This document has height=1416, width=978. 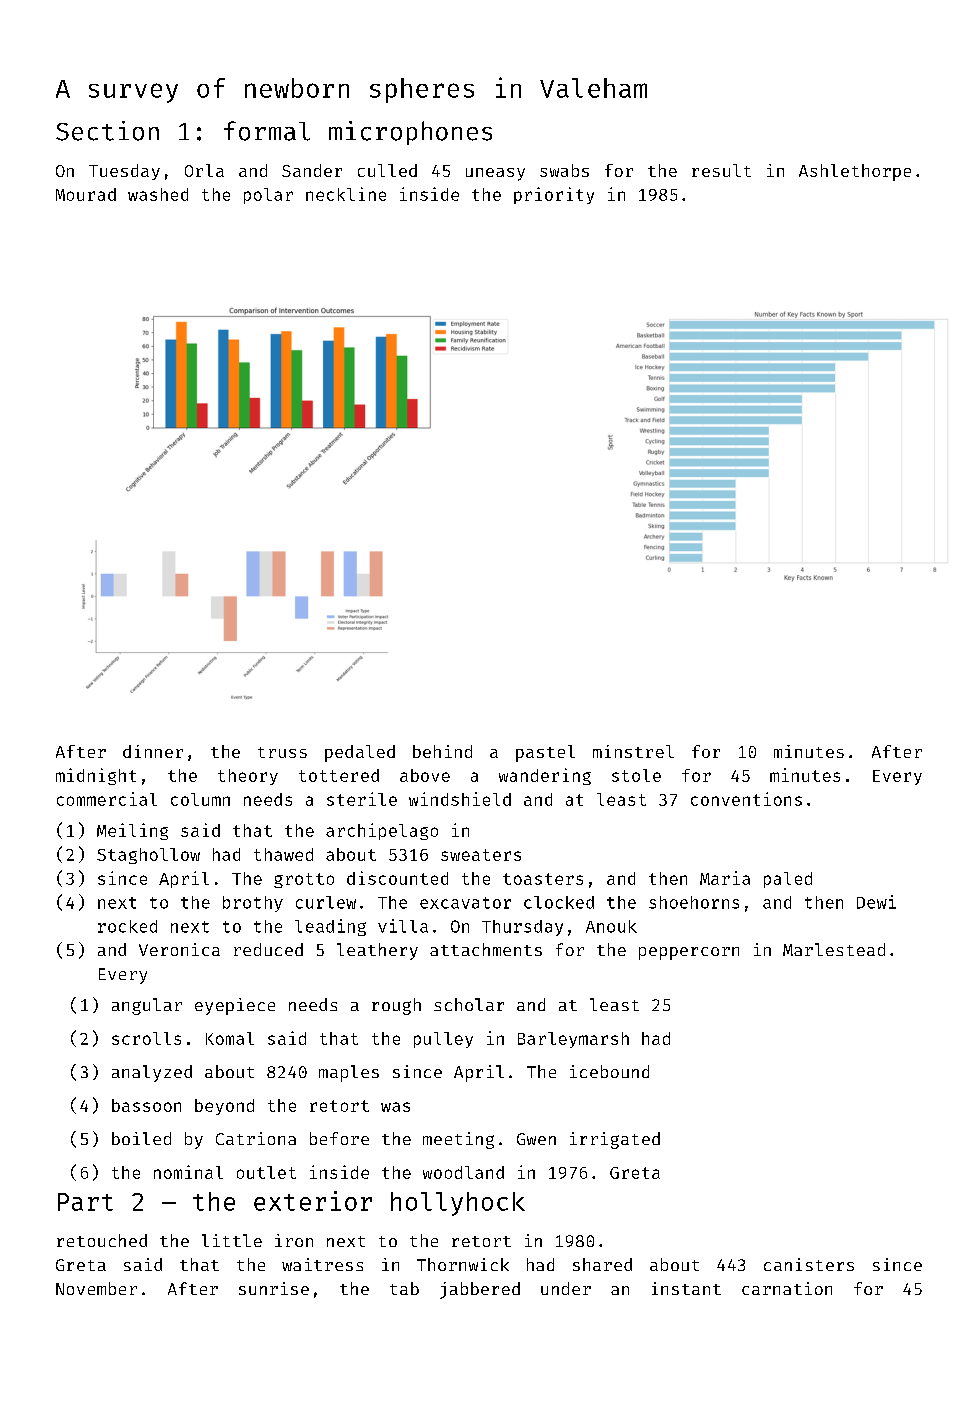 What do you see at coordinates (267, 131) in the document?
I see `formal` at bounding box center [267, 131].
